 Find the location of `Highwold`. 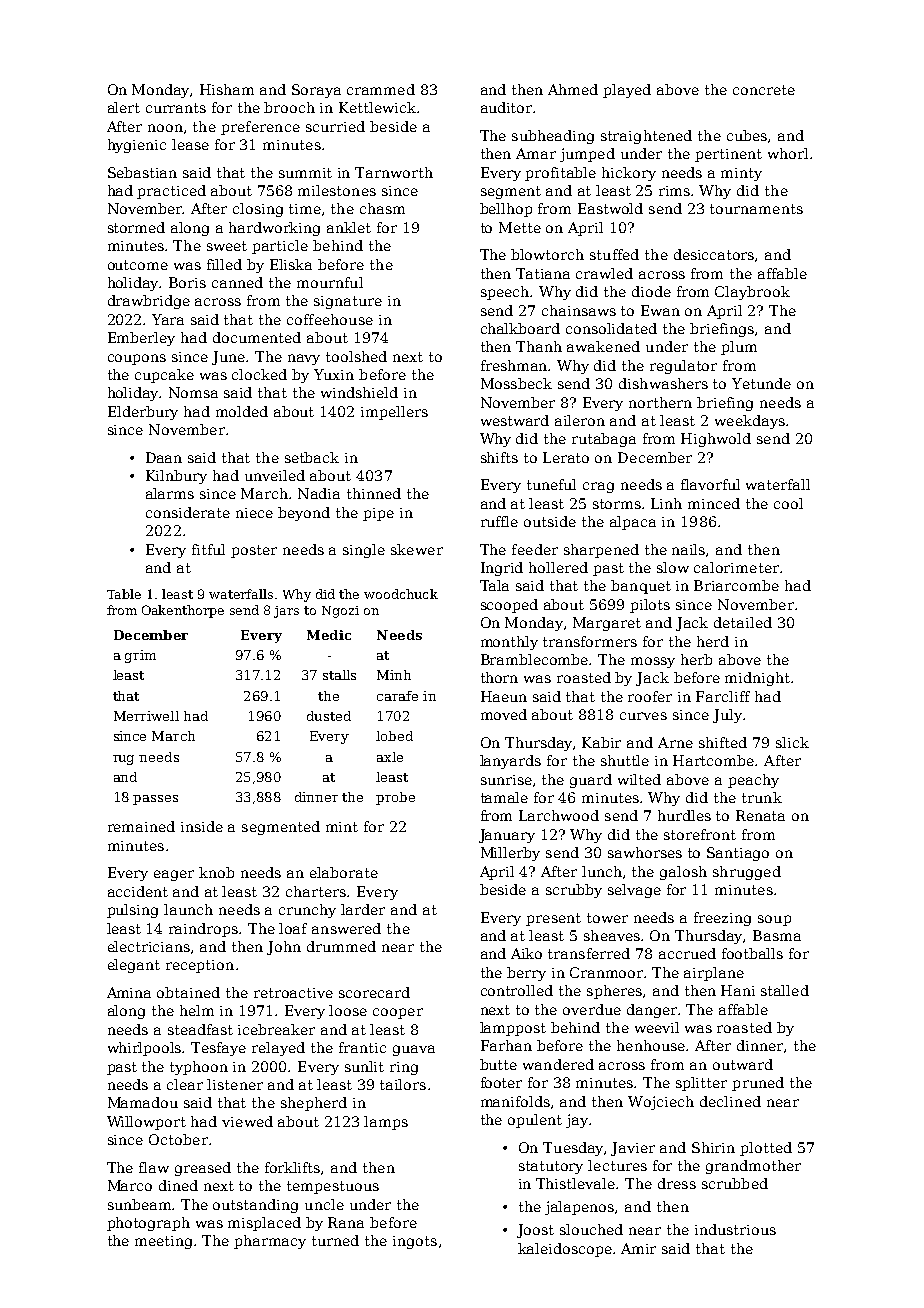

Highwold is located at coordinates (716, 440).
